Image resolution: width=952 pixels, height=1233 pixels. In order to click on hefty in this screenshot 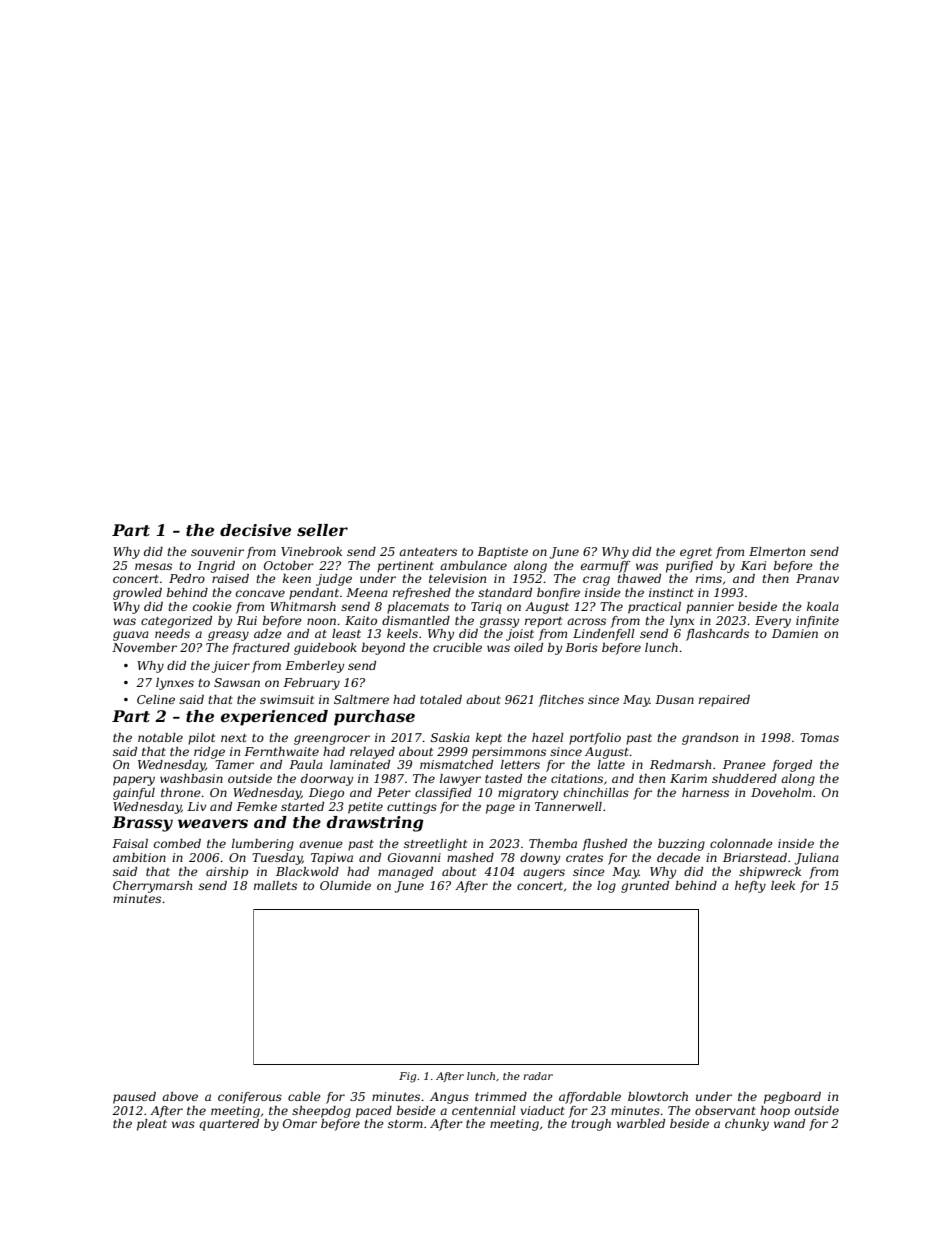, I will do `click(750, 887)`.
